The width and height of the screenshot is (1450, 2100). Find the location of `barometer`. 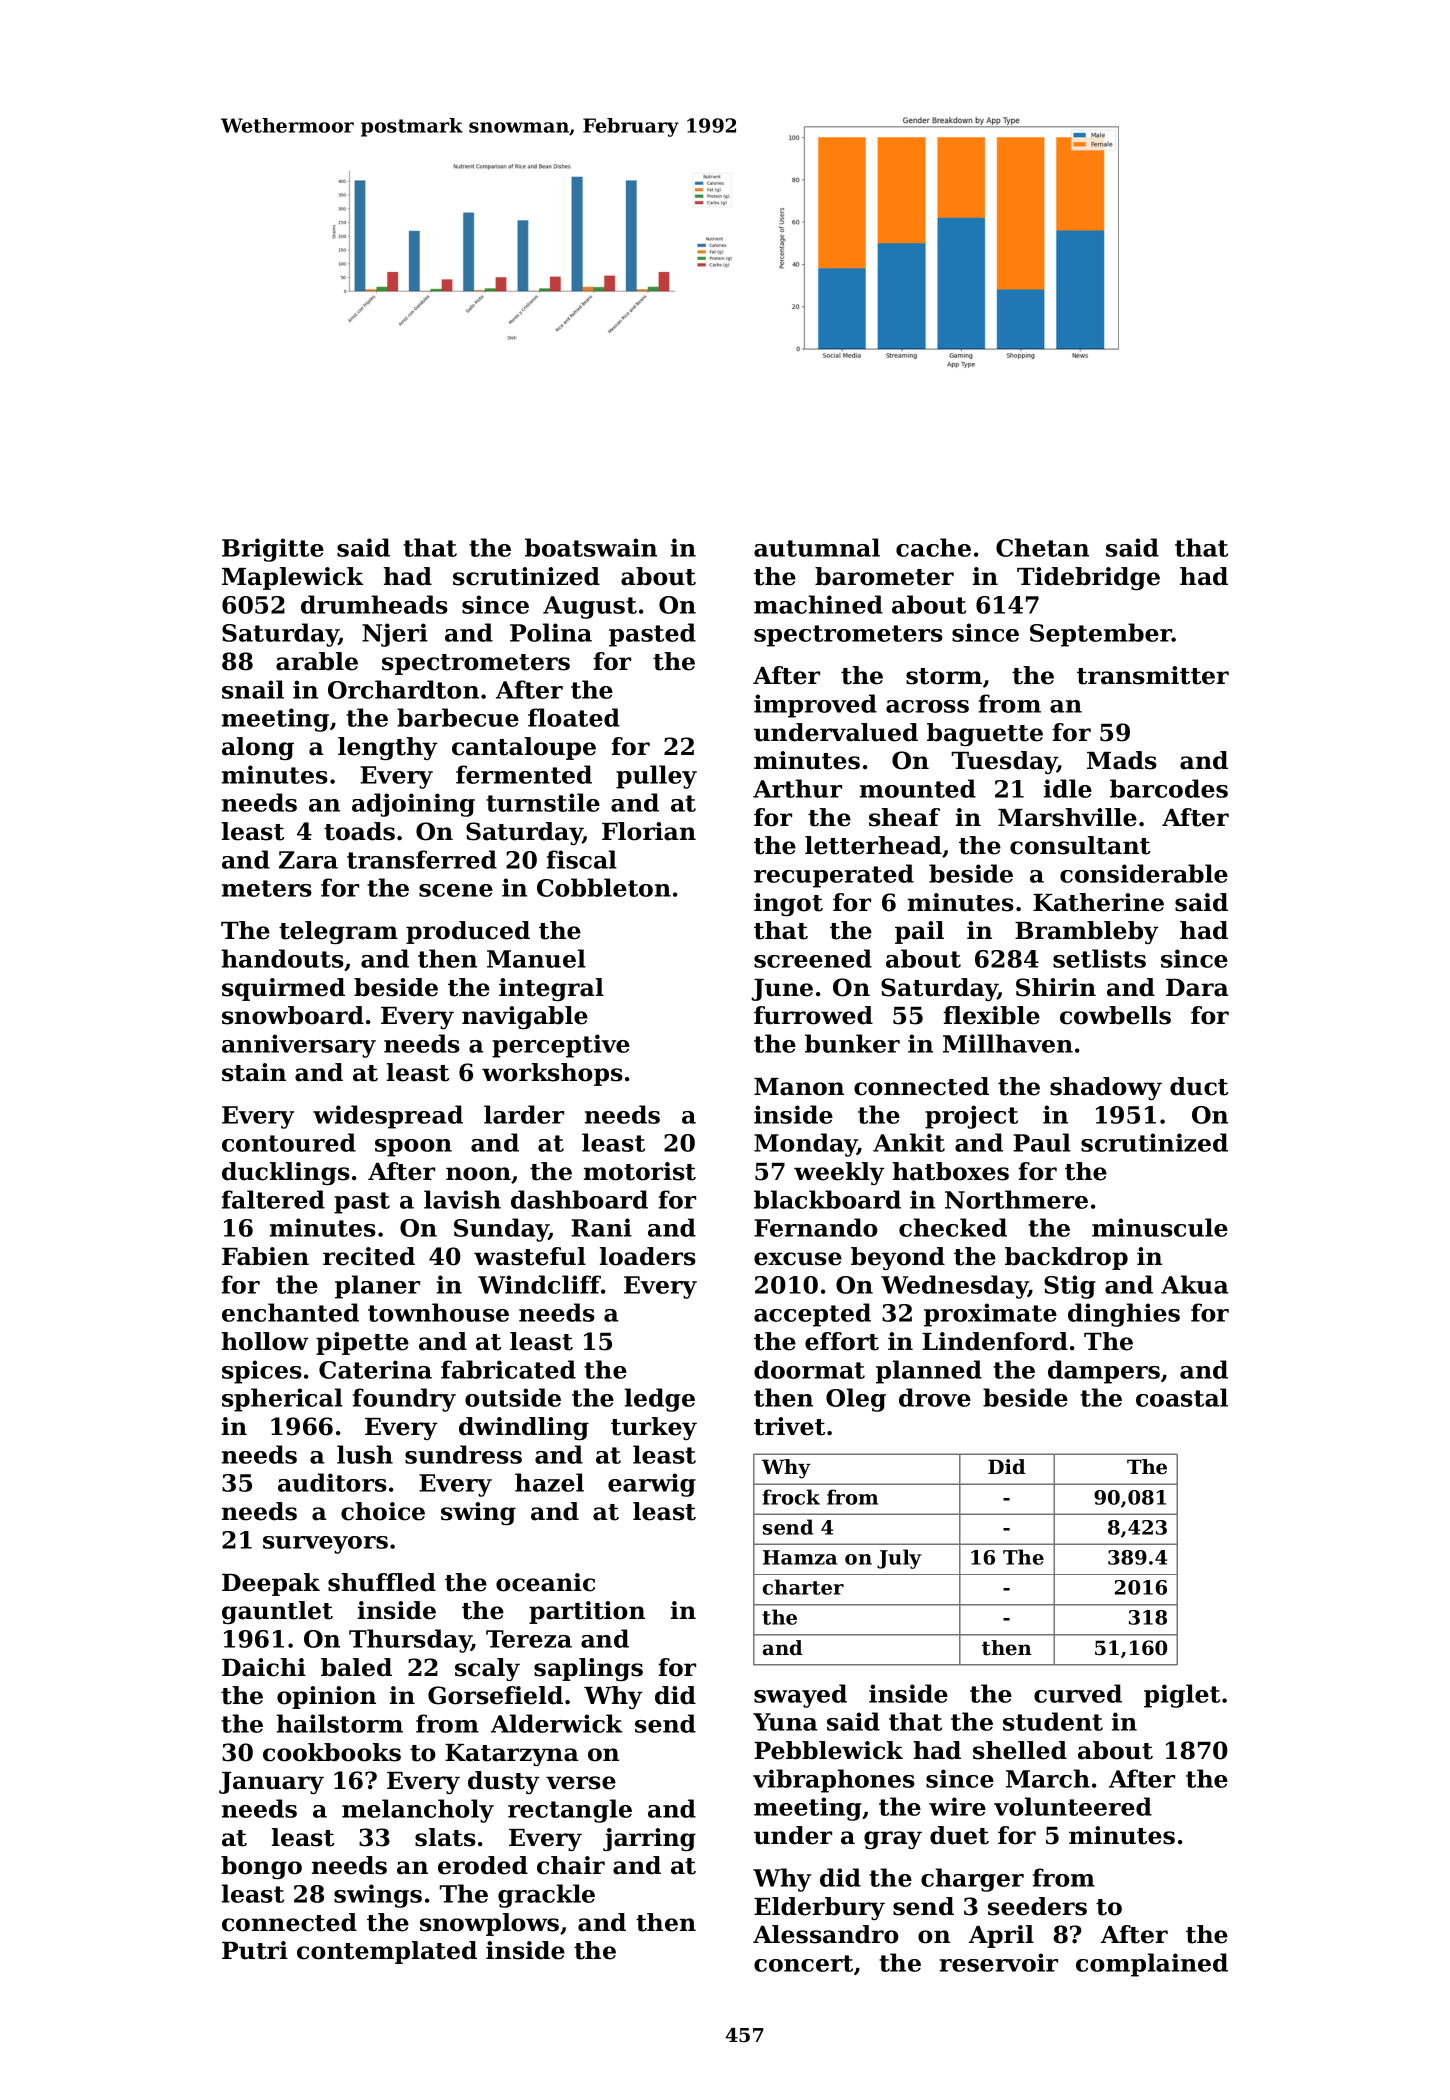

barometer is located at coordinates (884, 576).
